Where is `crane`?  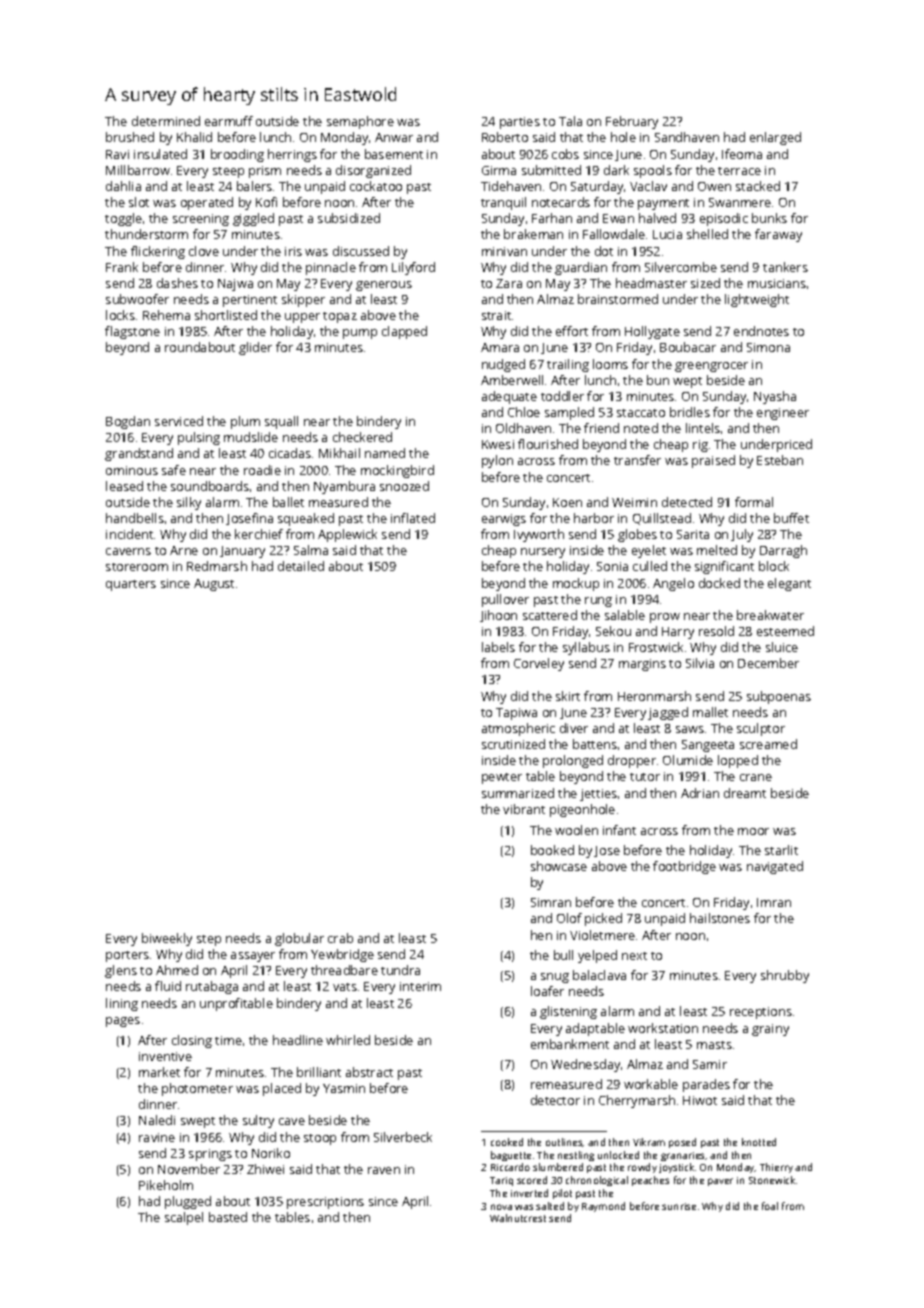 crane is located at coordinates (756, 777).
